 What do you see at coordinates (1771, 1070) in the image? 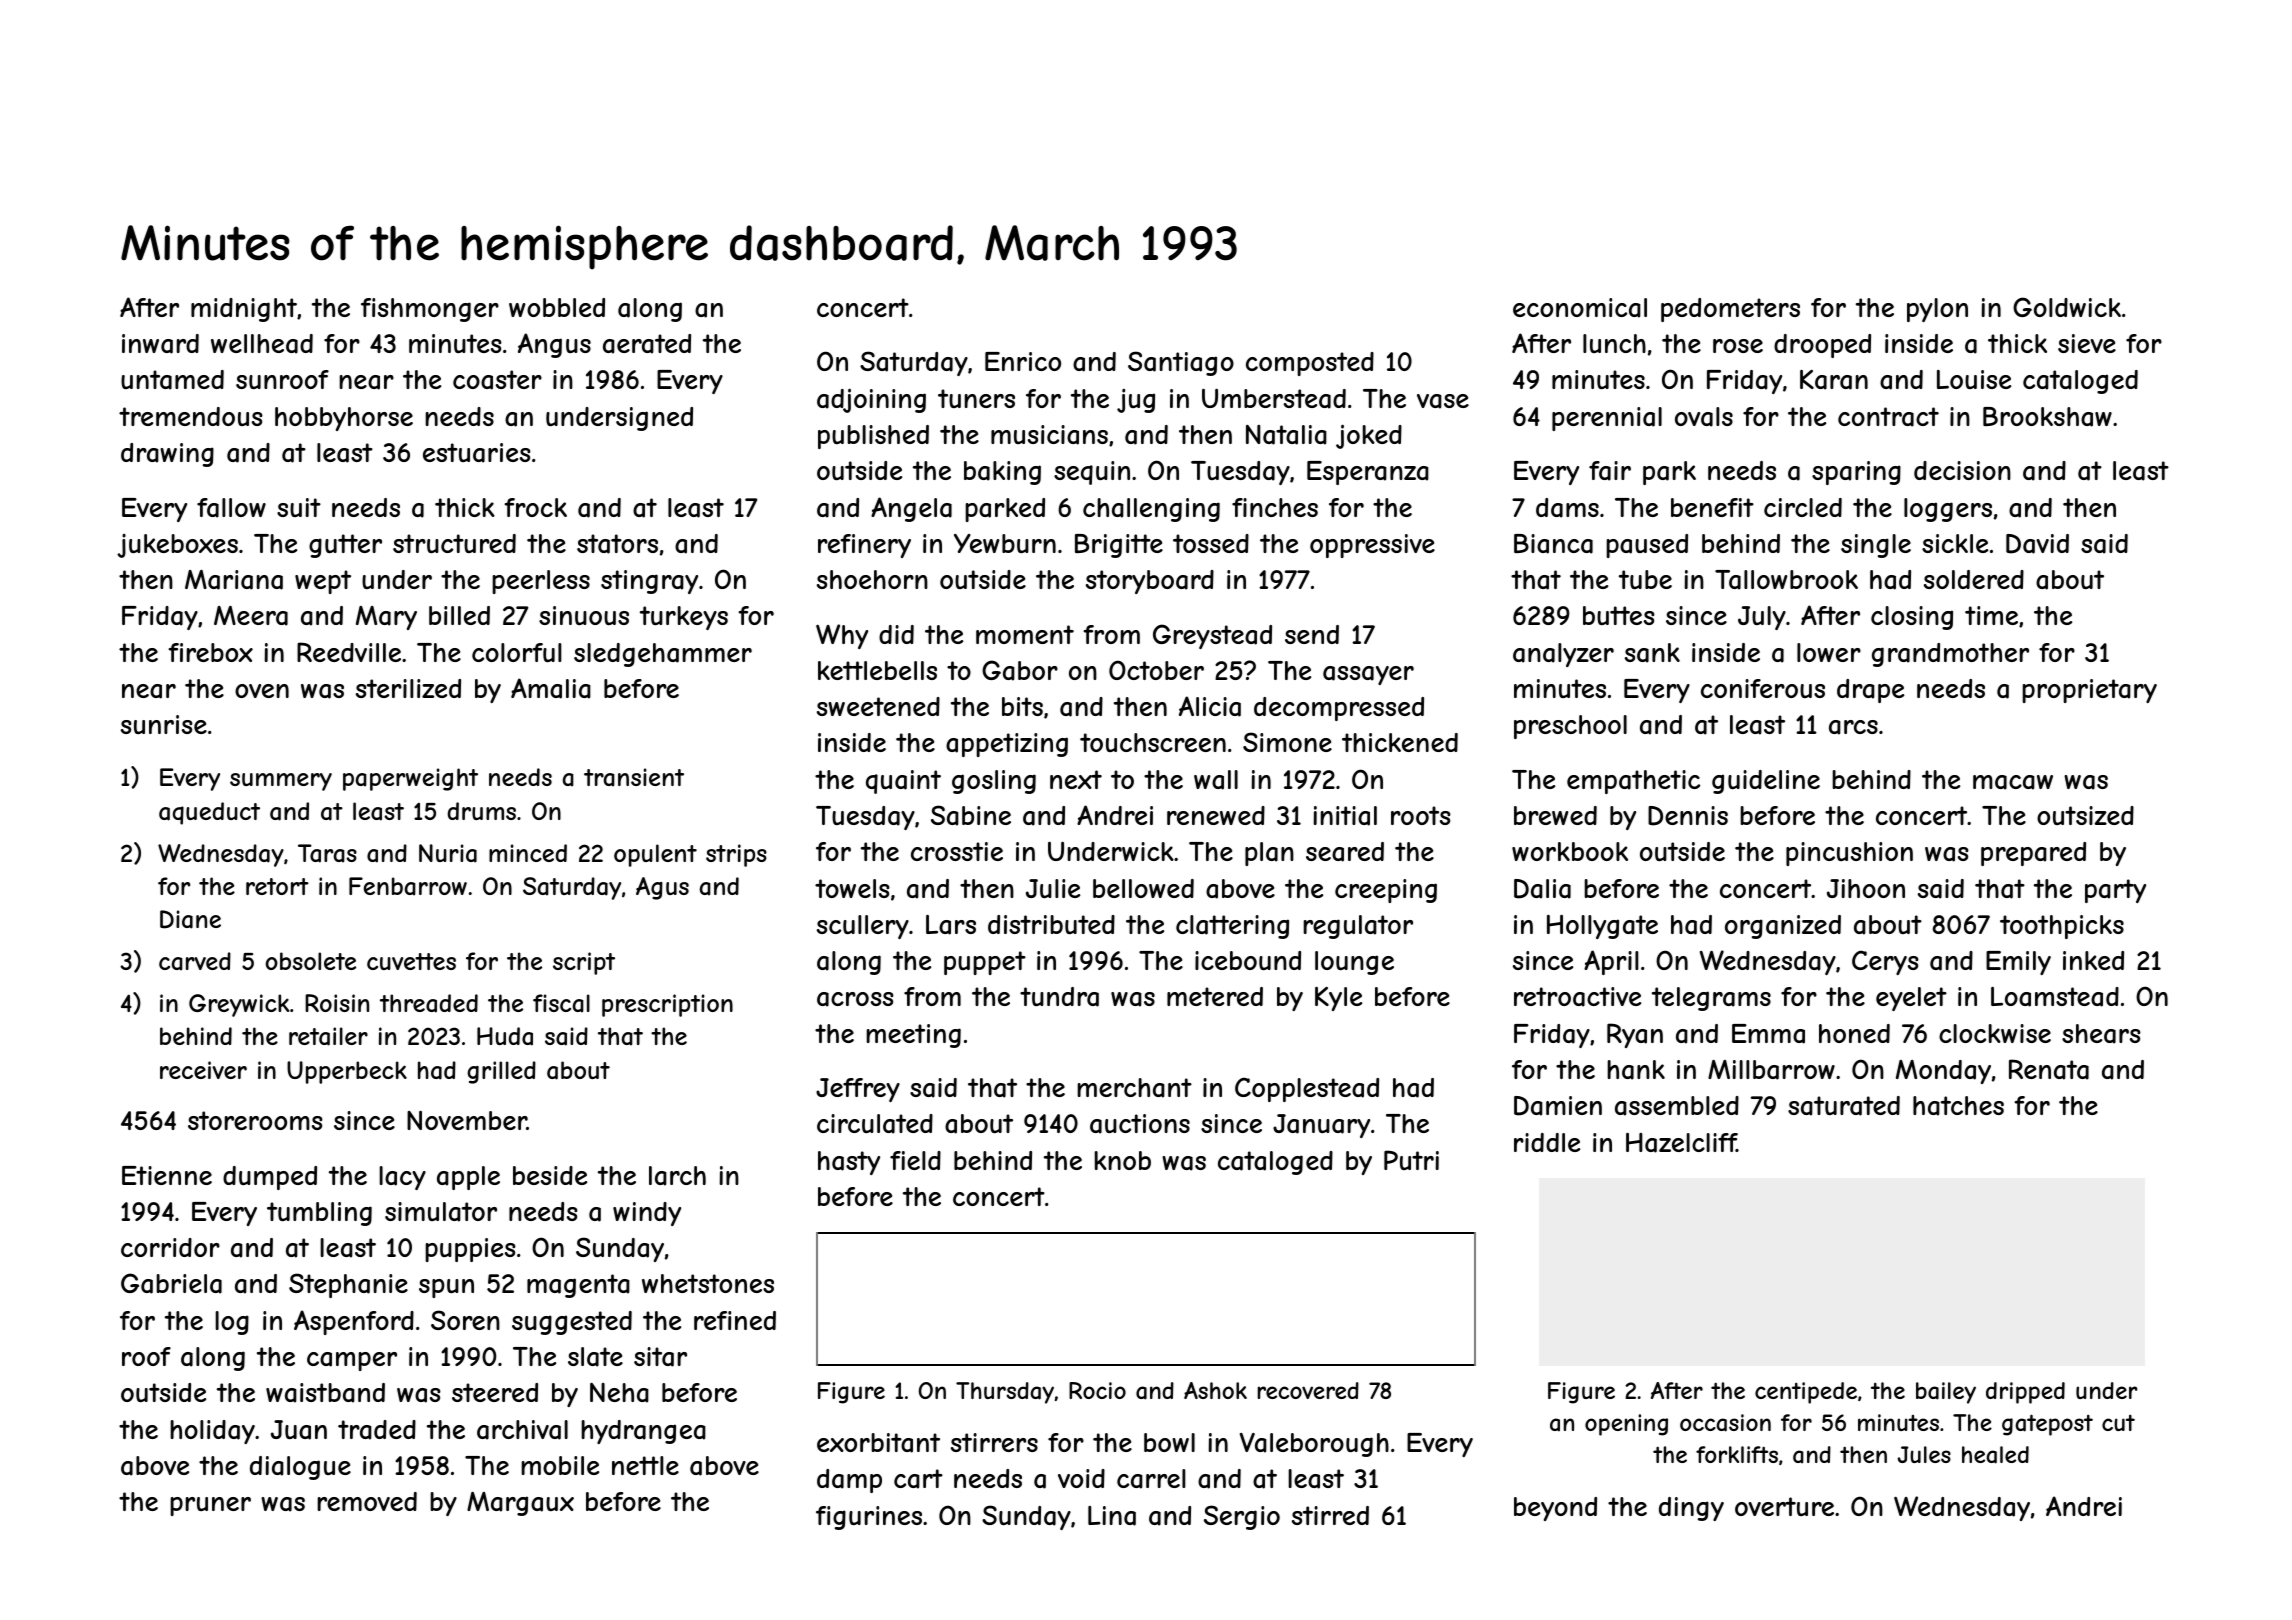
I see `Millbarrow` at bounding box center [1771, 1070].
